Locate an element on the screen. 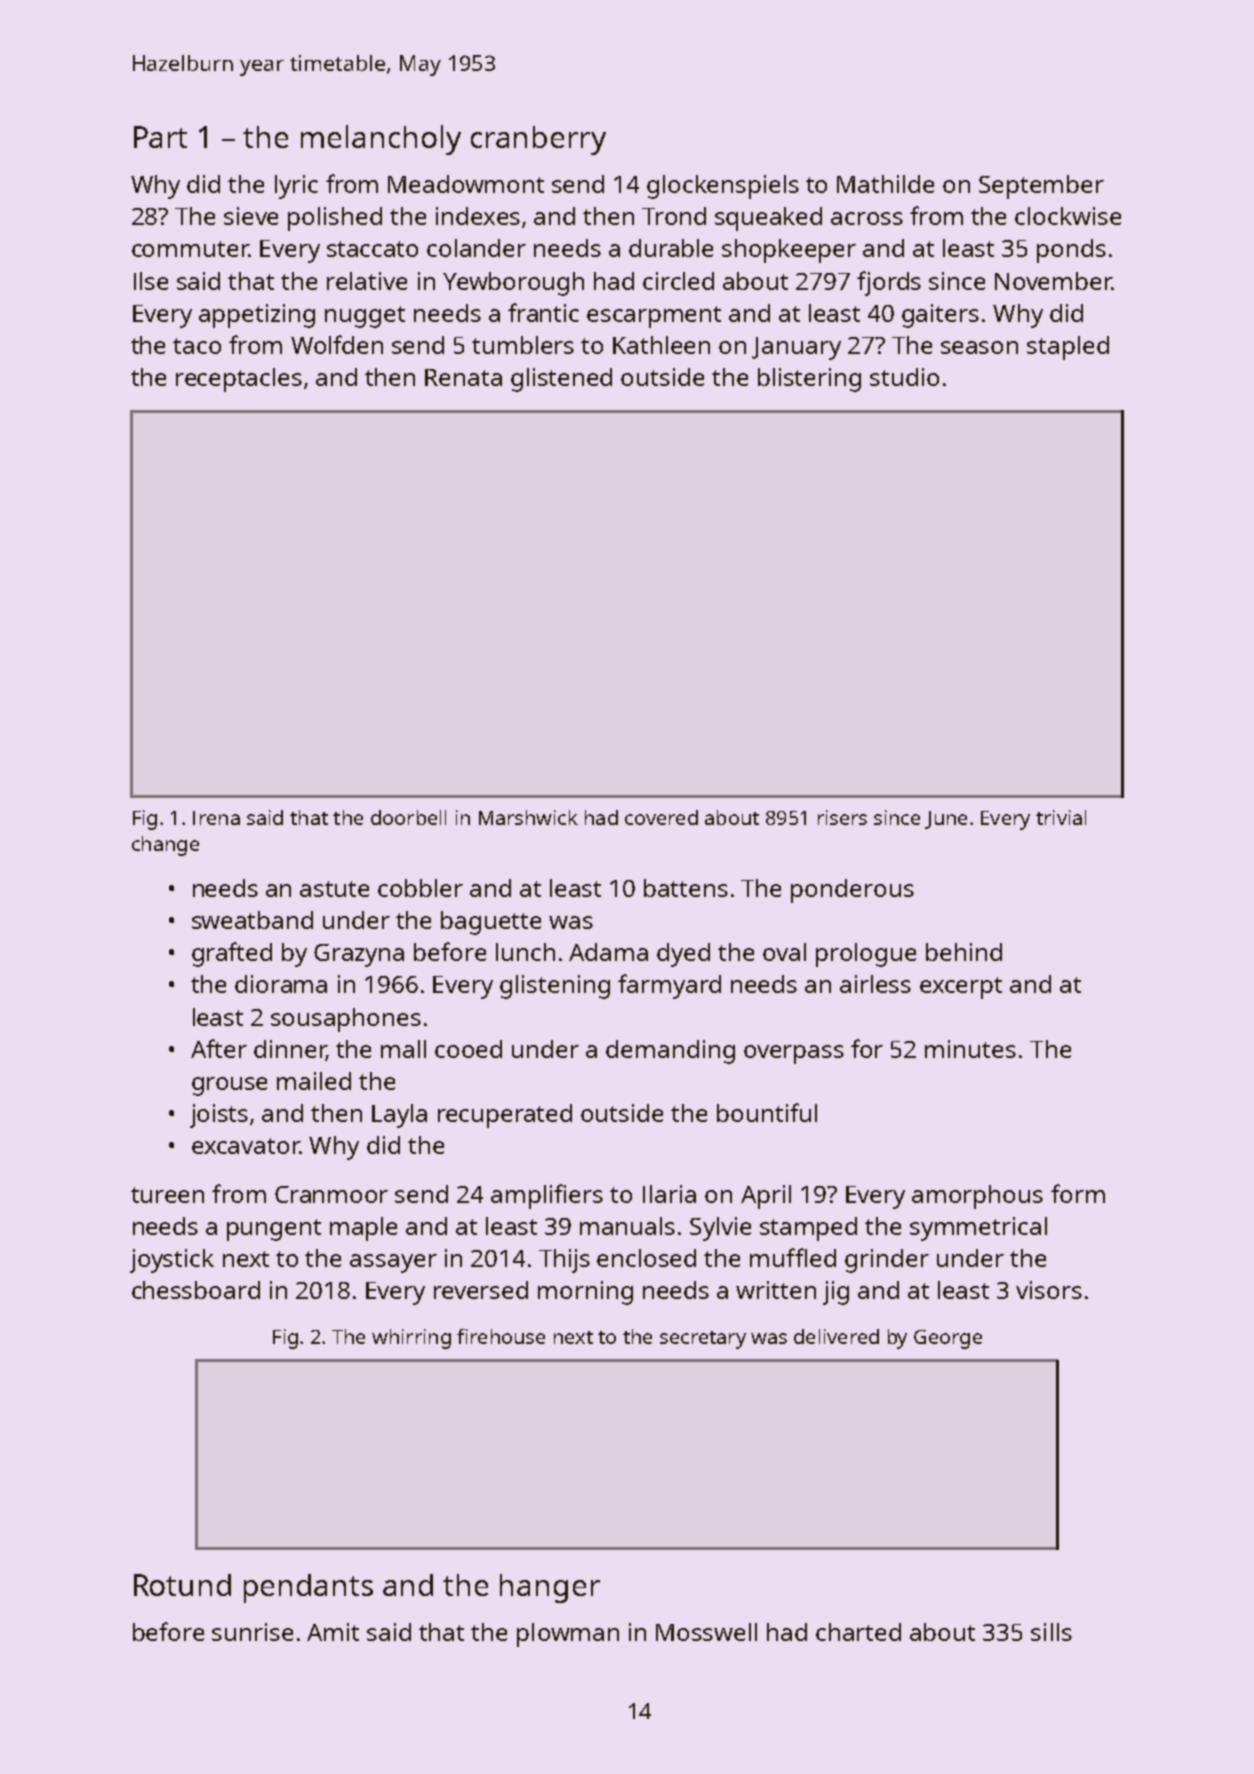 The image size is (1254, 1774). stapled is located at coordinates (1068, 348).
